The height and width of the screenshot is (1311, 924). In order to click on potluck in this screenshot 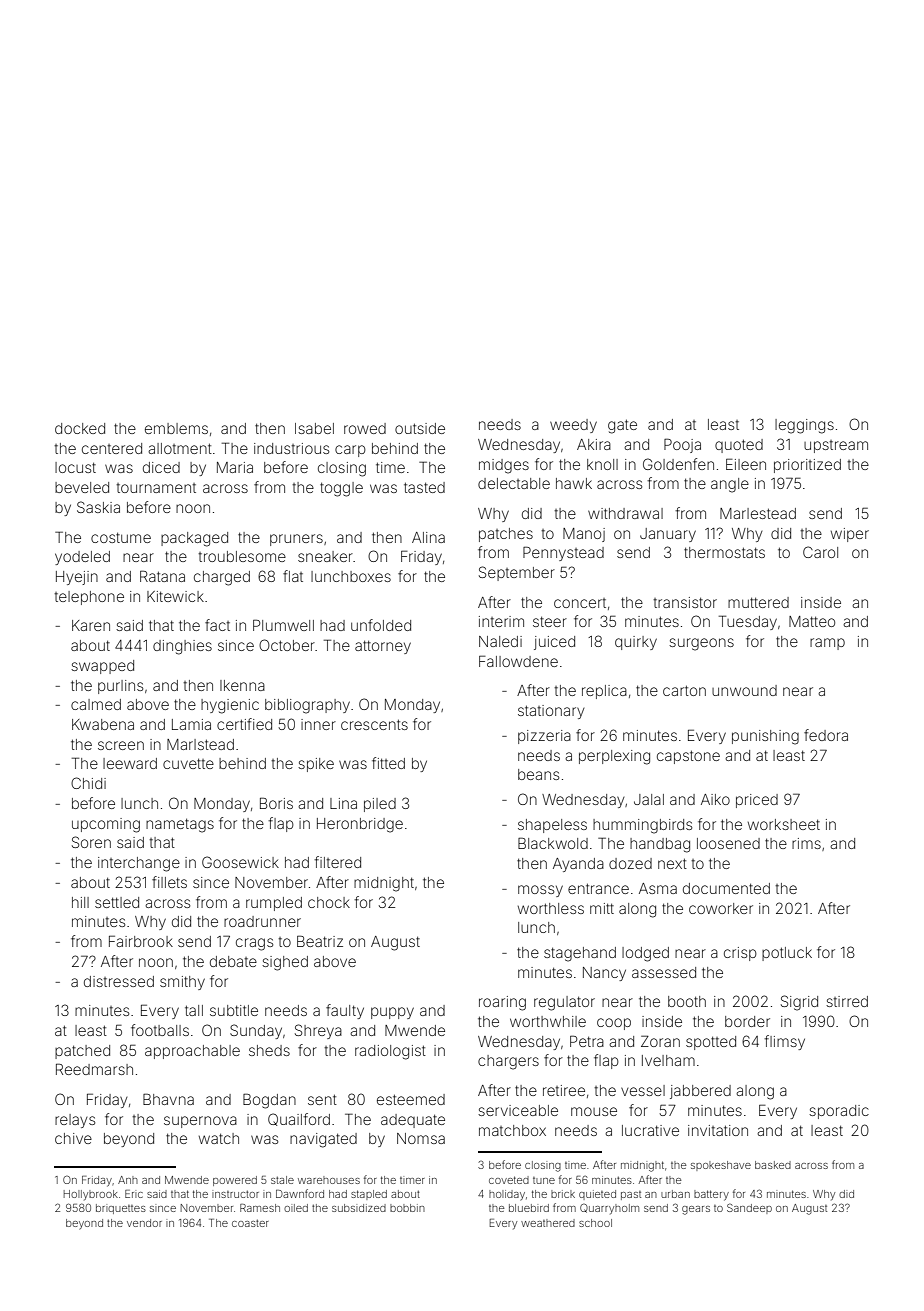, I will do `click(787, 954)`.
